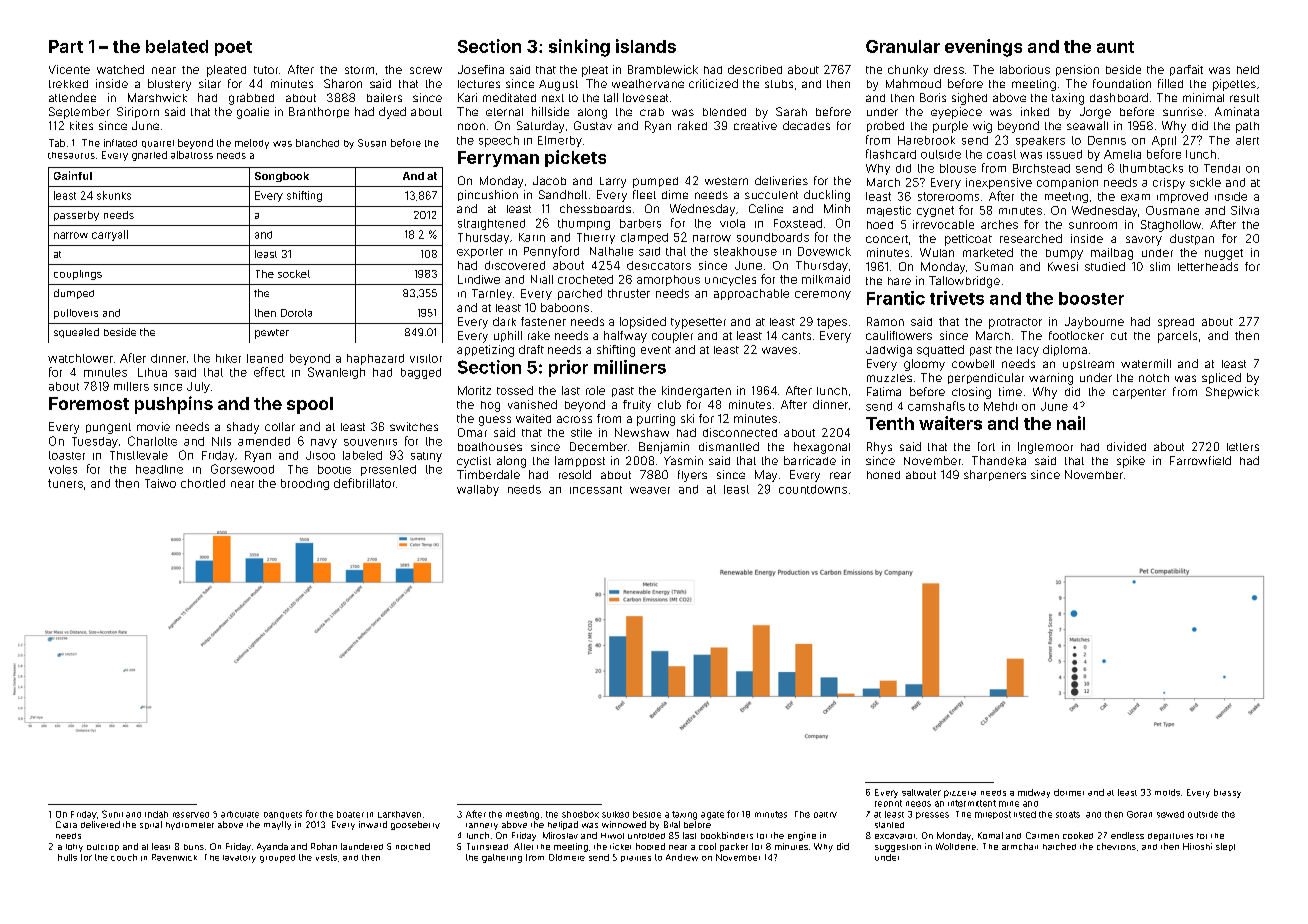  Describe the element at coordinates (1160, 266) in the document. I see `slim` at that location.
